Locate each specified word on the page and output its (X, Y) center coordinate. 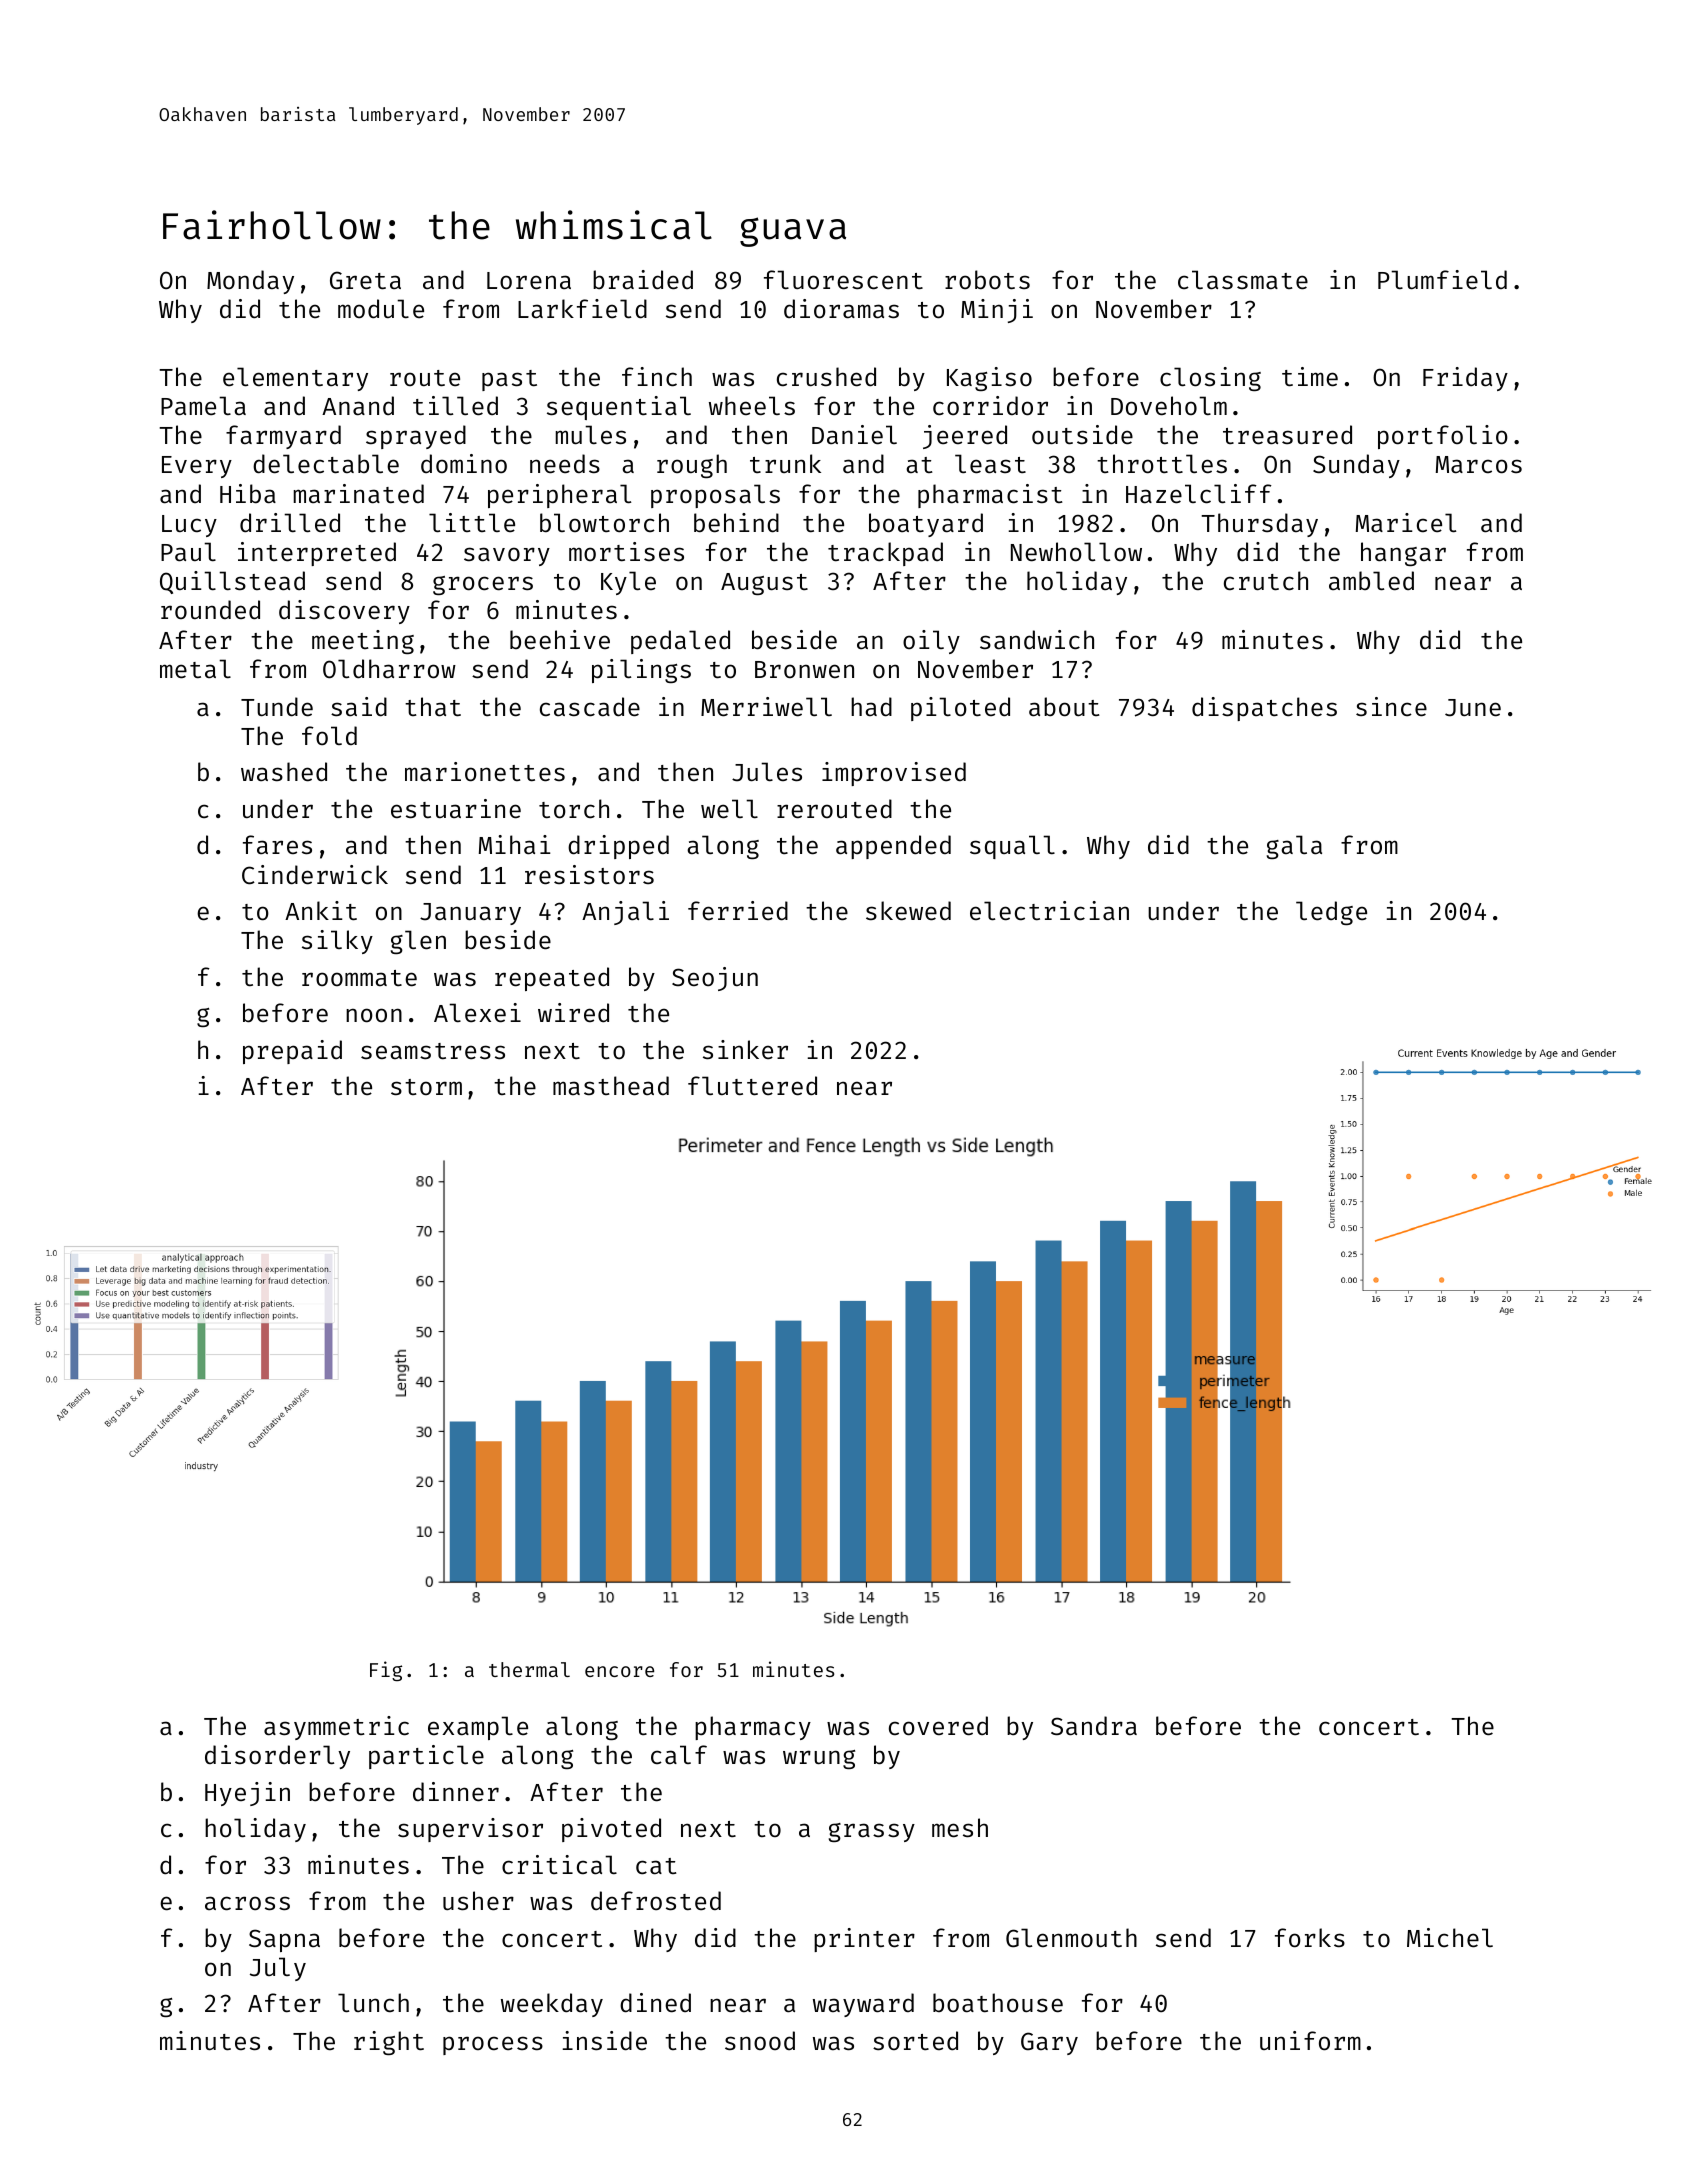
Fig (386, 1671)
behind (736, 523)
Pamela (203, 406)
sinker (745, 1050)
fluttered (752, 1086)
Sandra (1094, 1726)
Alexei (477, 1013)
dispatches (1264, 709)
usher (478, 1901)
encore (619, 1671)
